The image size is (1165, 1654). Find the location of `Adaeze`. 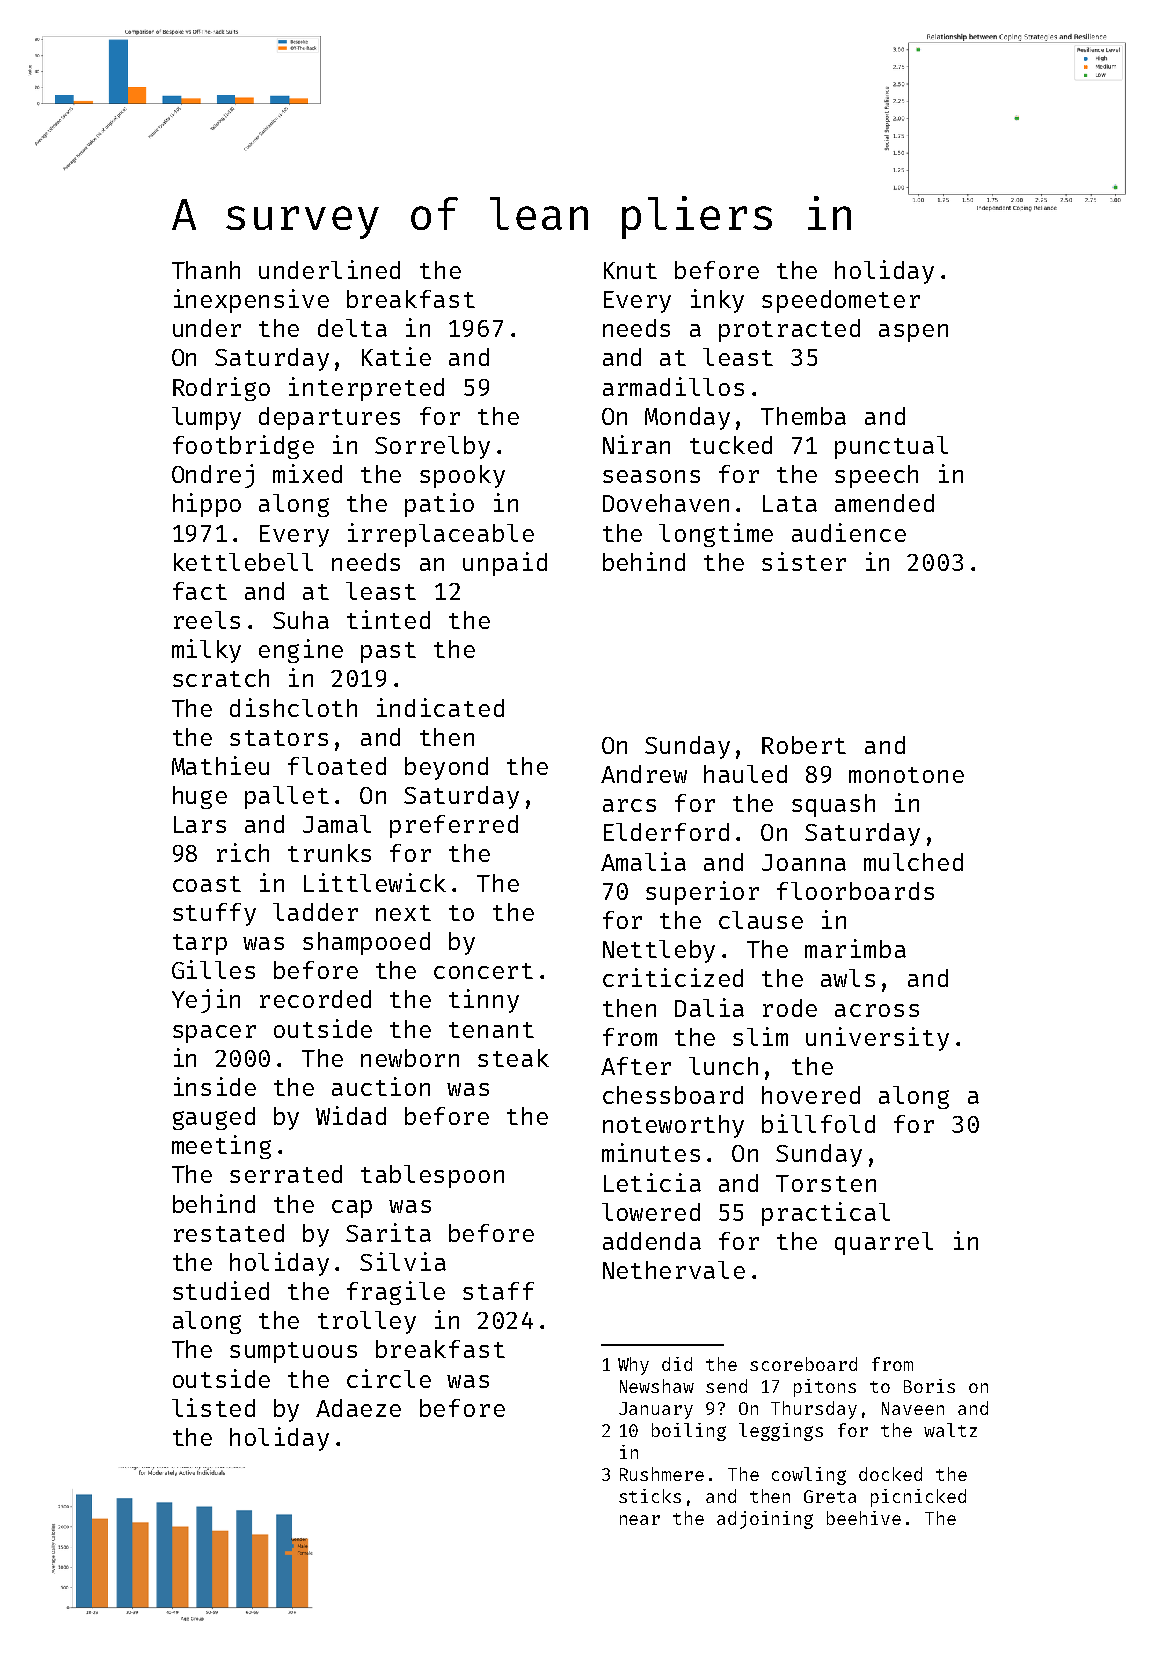

Adaeze is located at coordinates (358, 1408).
